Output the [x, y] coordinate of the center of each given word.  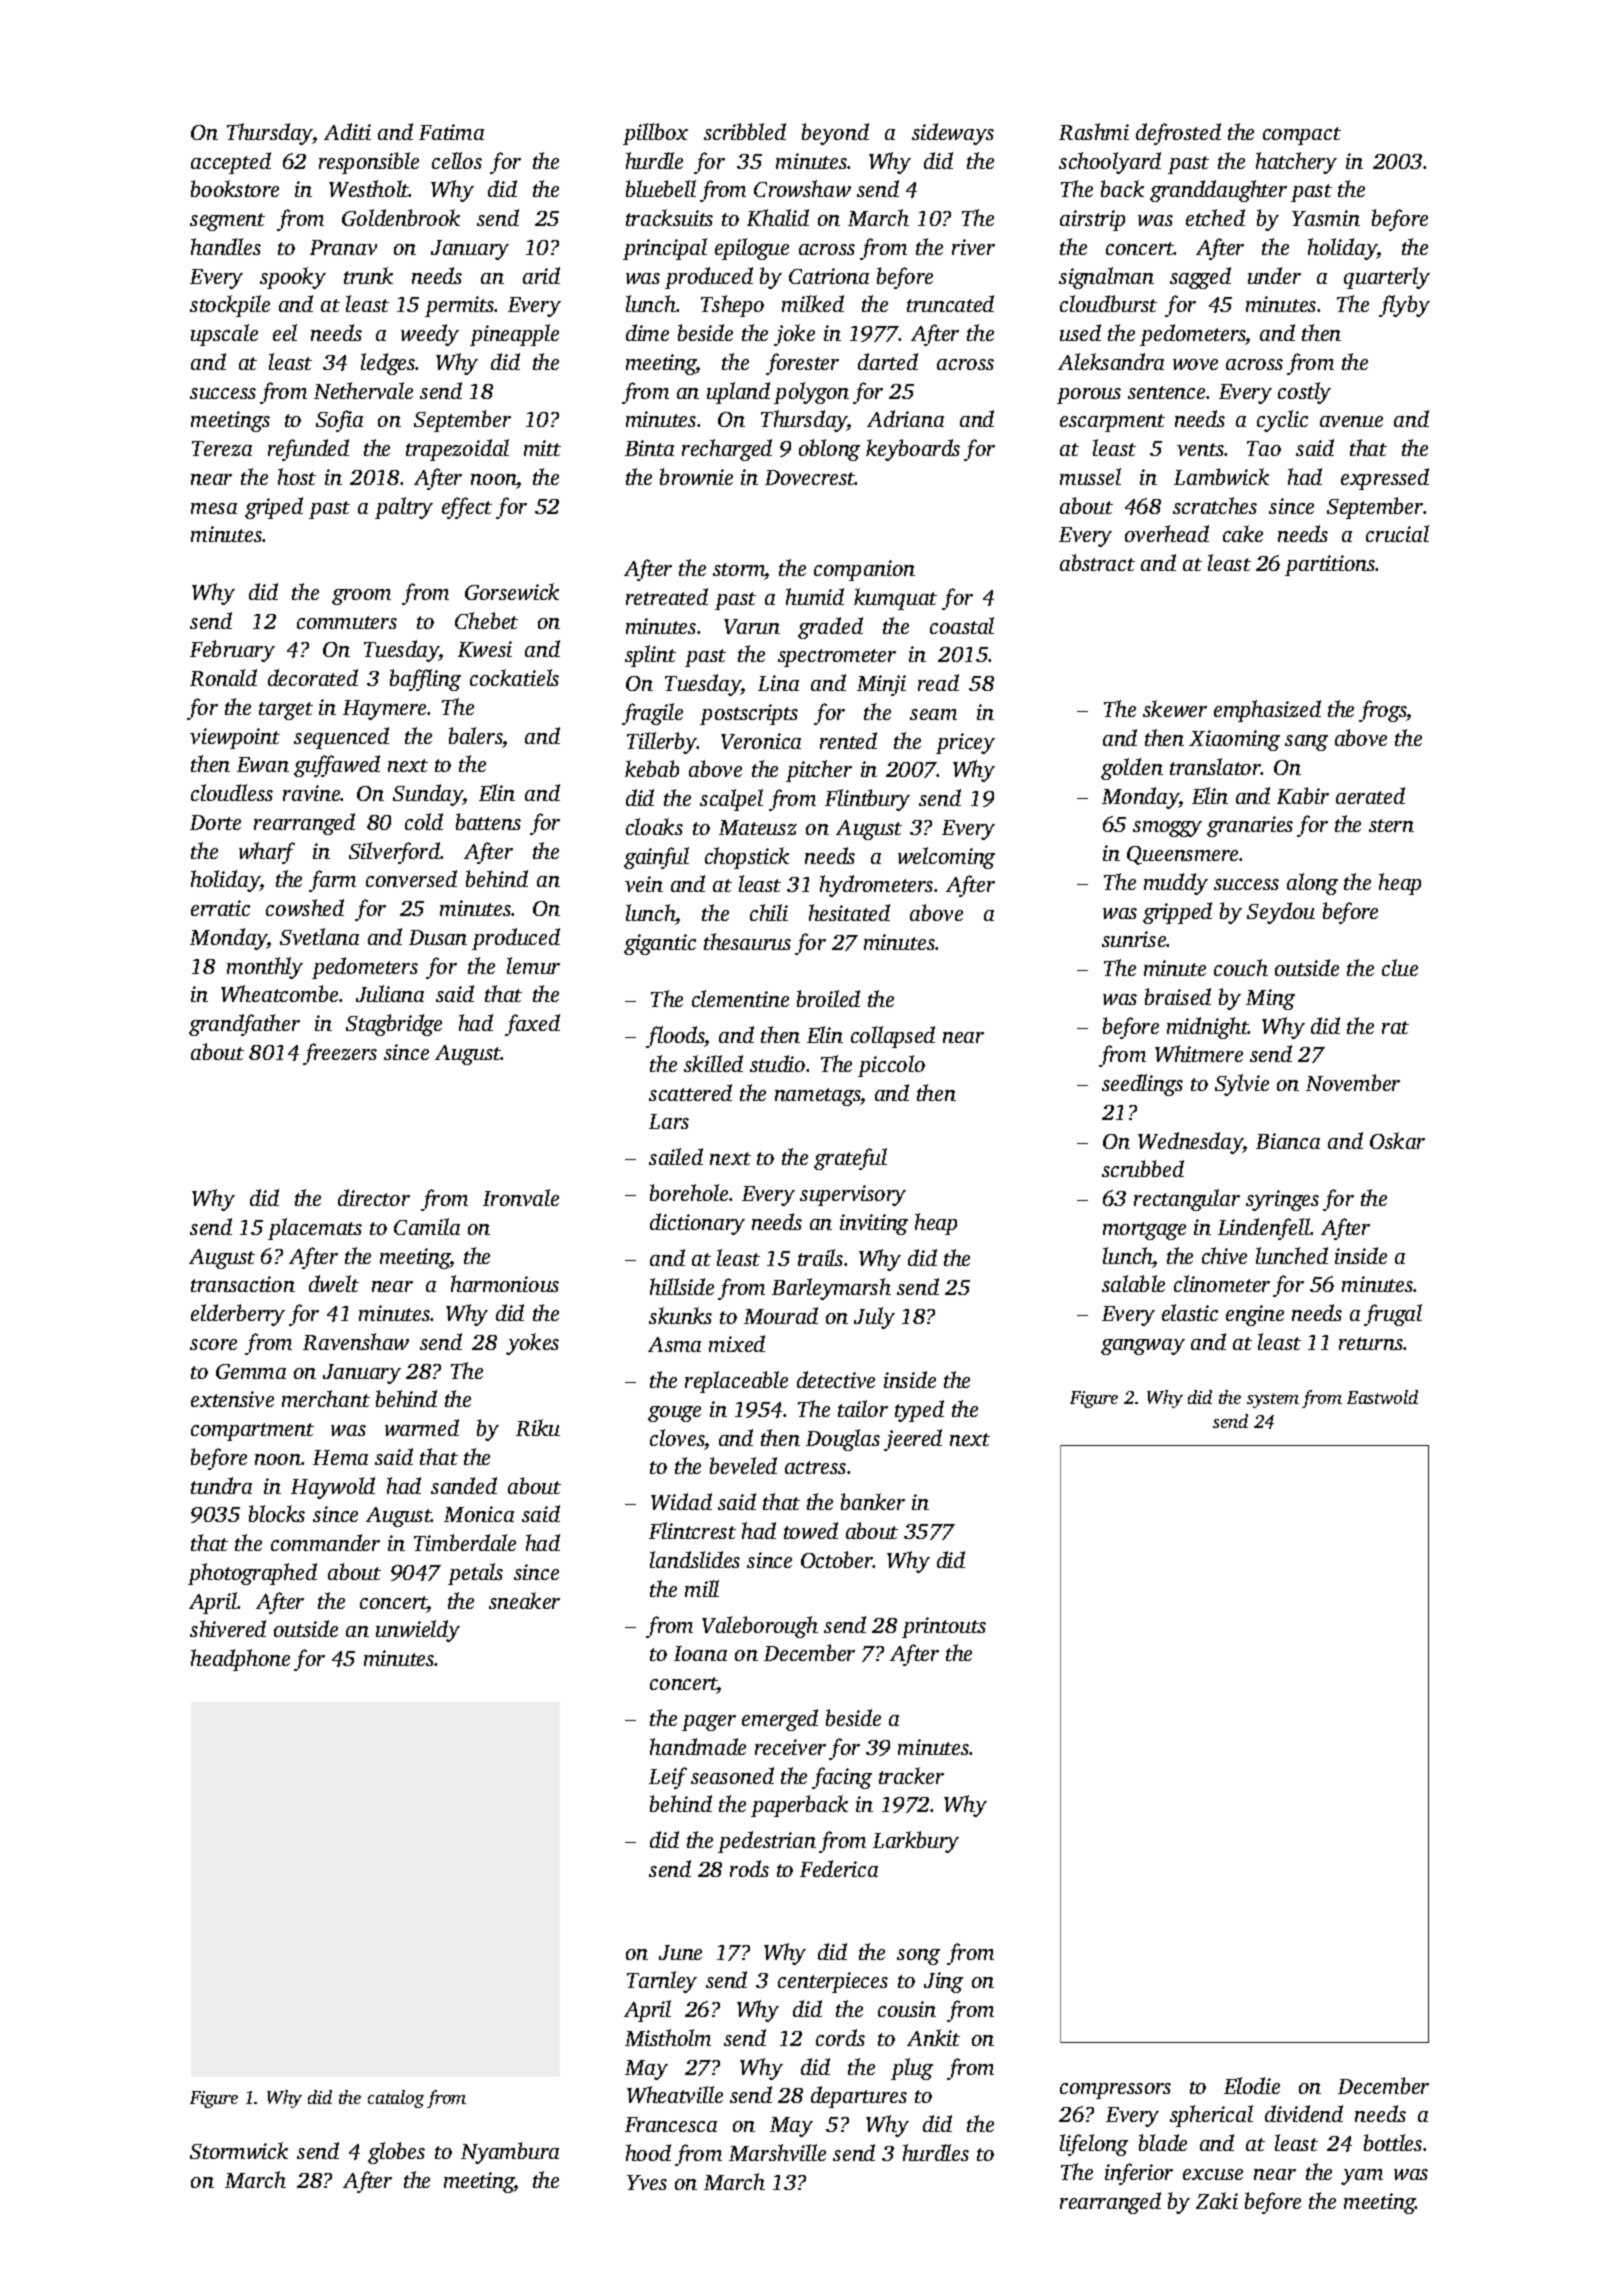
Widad [681, 1501]
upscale [224, 335]
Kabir [1303, 795]
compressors [1115, 2091]
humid [815, 596]
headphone [240, 1660]
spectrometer [837, 658]
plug [912, 2069]
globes [396, 2153]
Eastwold [1382, 1397]
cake [1243, 533]
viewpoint [235, 738]
